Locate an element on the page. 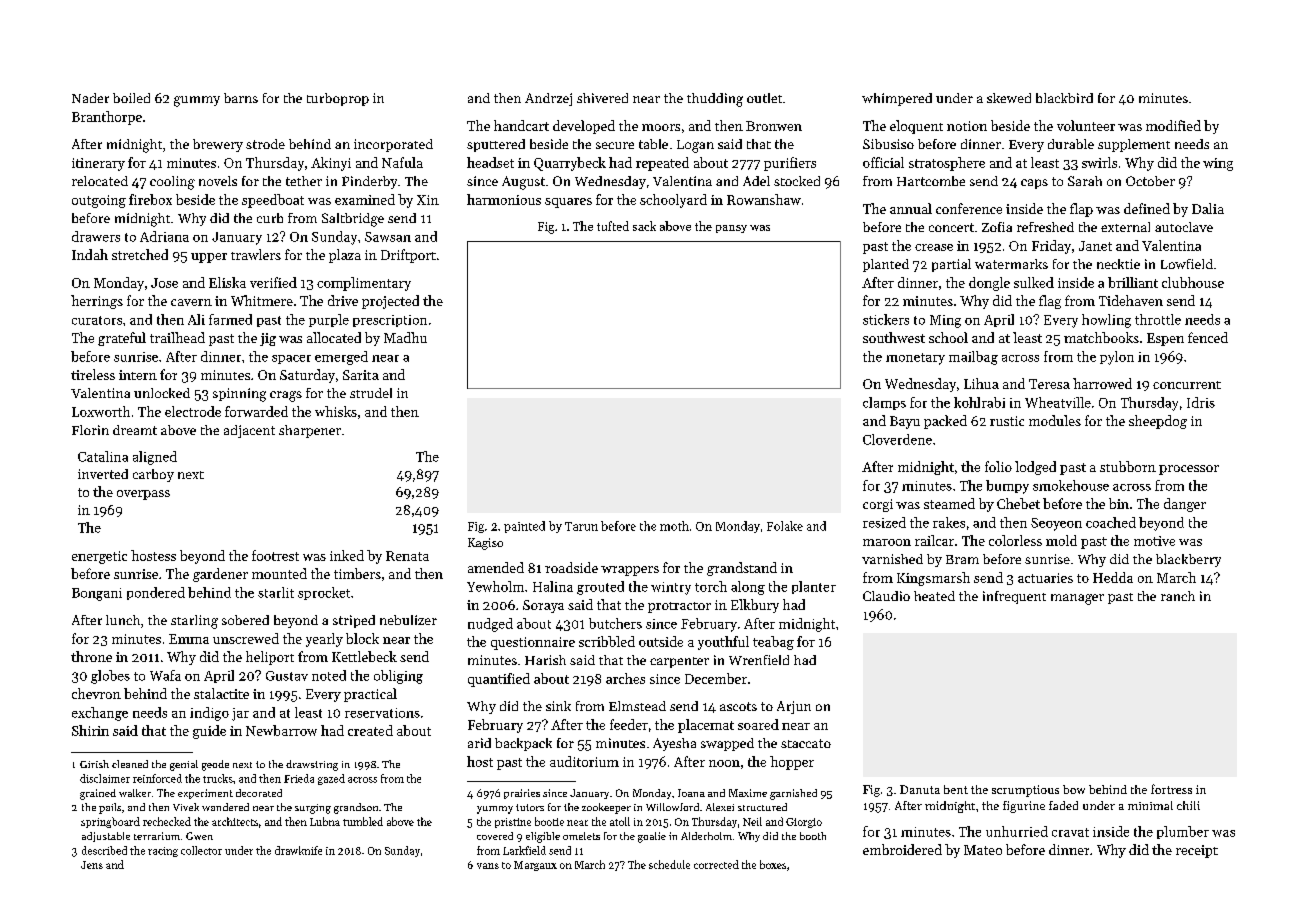 The height and width of the page is (924, 1308). blackbird is located at coordinates (1064, 98).
